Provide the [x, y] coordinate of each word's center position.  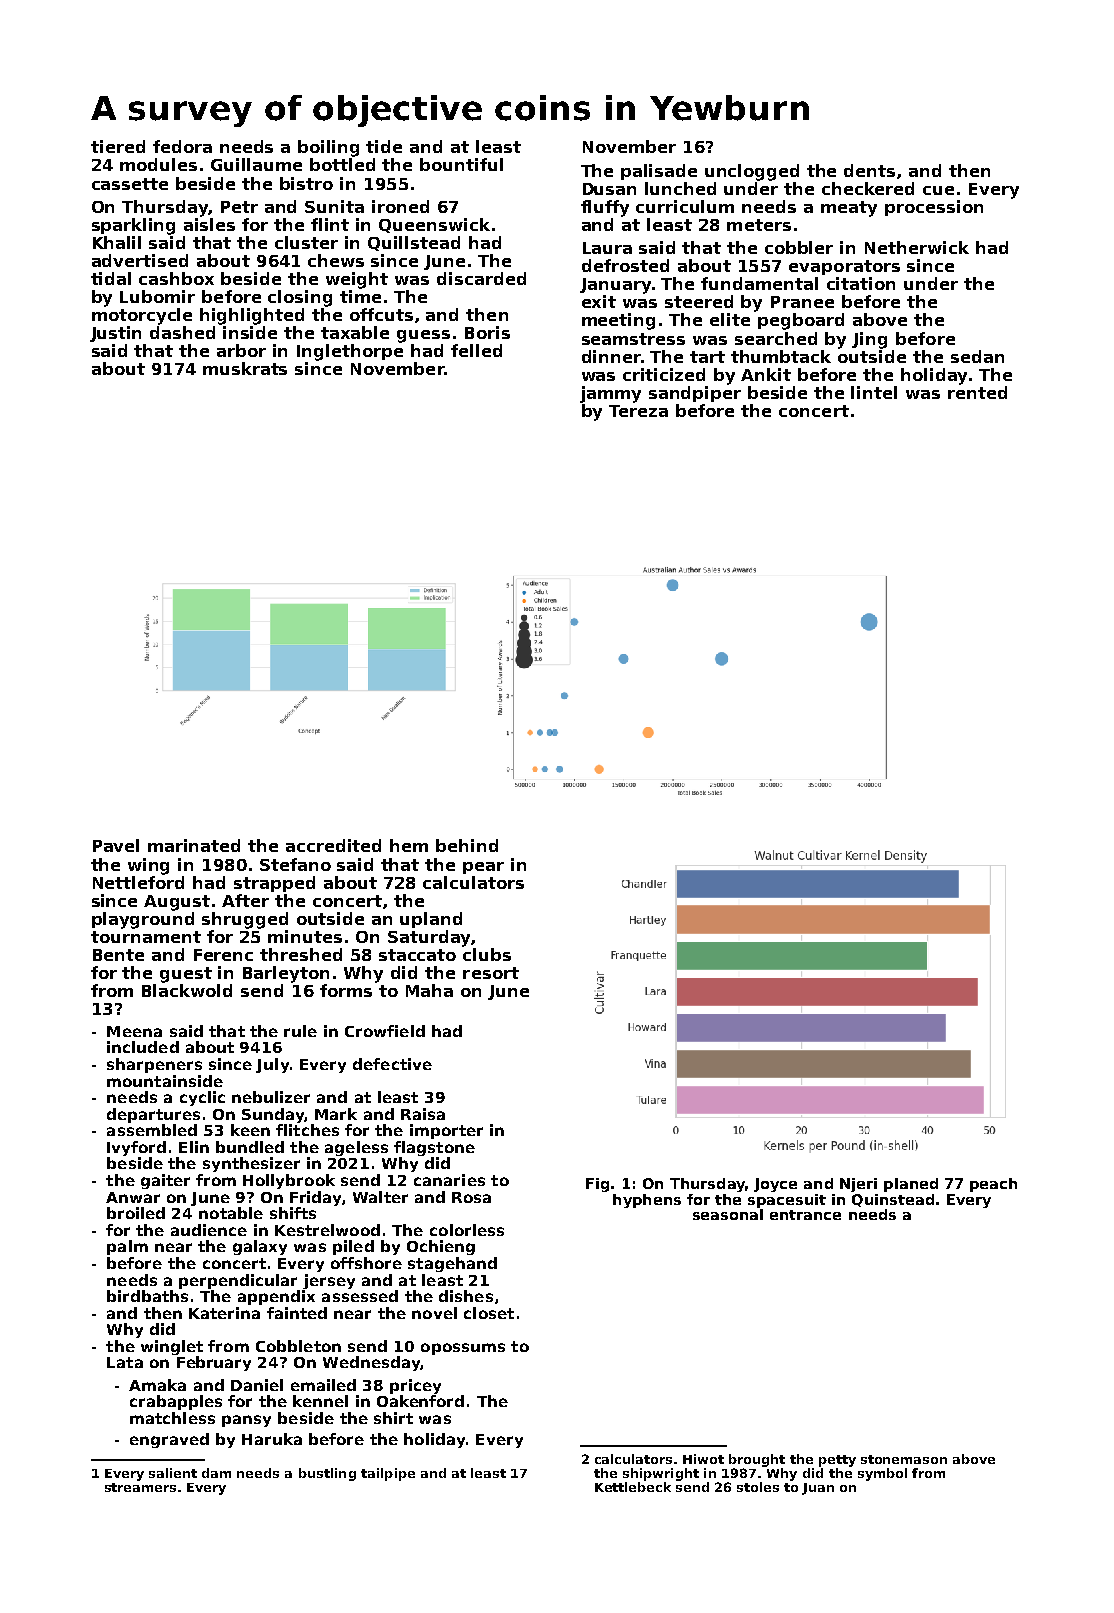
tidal [111, 278]
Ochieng [441, 1247]
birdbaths [147, 1296]
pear [483, 868]
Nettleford [138, 882]
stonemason [904, 1459]
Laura [607, 248]
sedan [977, 356]
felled [476, 350]
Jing [869, 340]
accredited [333, 845]
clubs [487, 954]
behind [467, 845]
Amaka [157, 1385]
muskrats [245, 368]
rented [977, 392]
